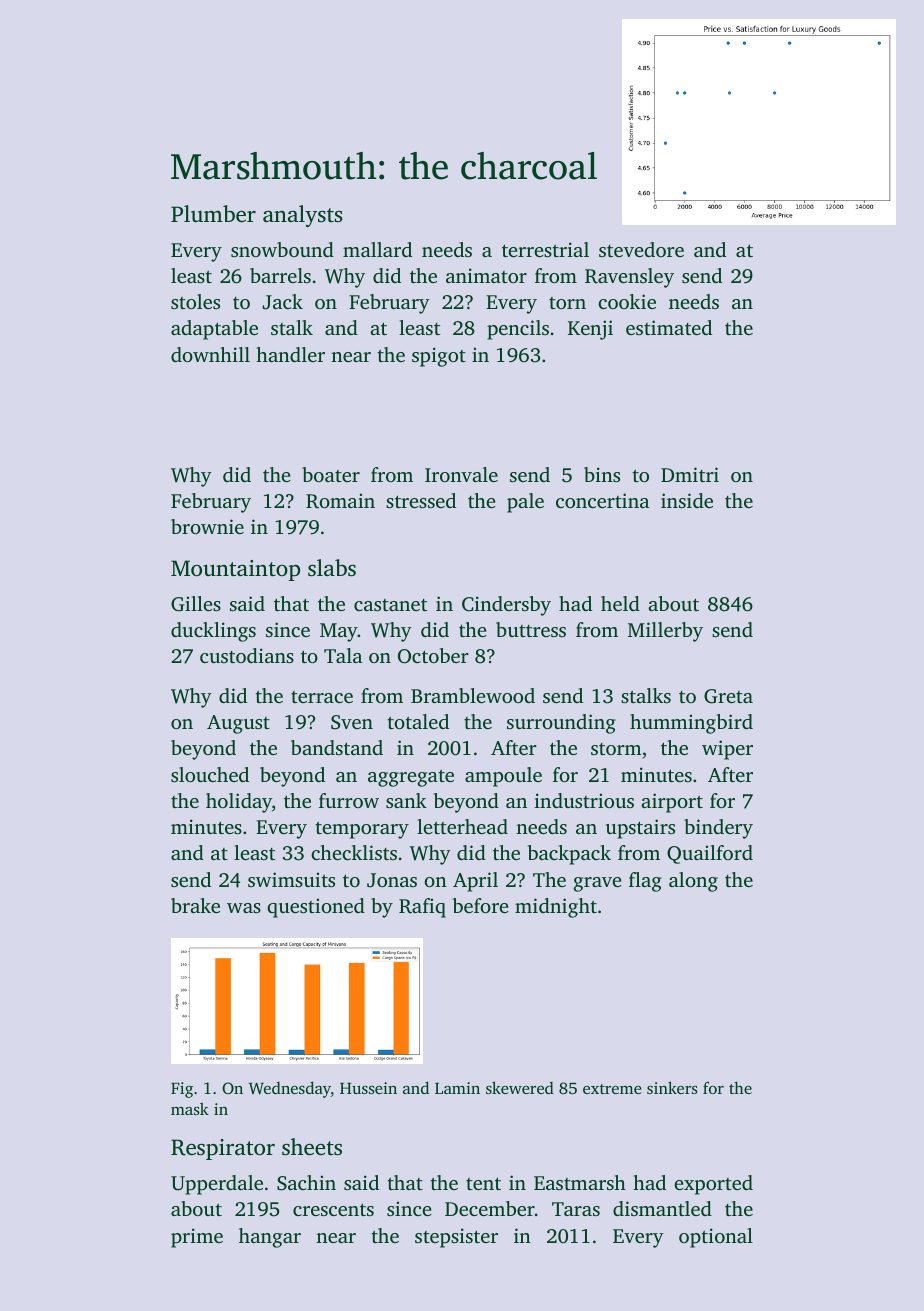  I want to click on Rafiq, so click(422, 908).
